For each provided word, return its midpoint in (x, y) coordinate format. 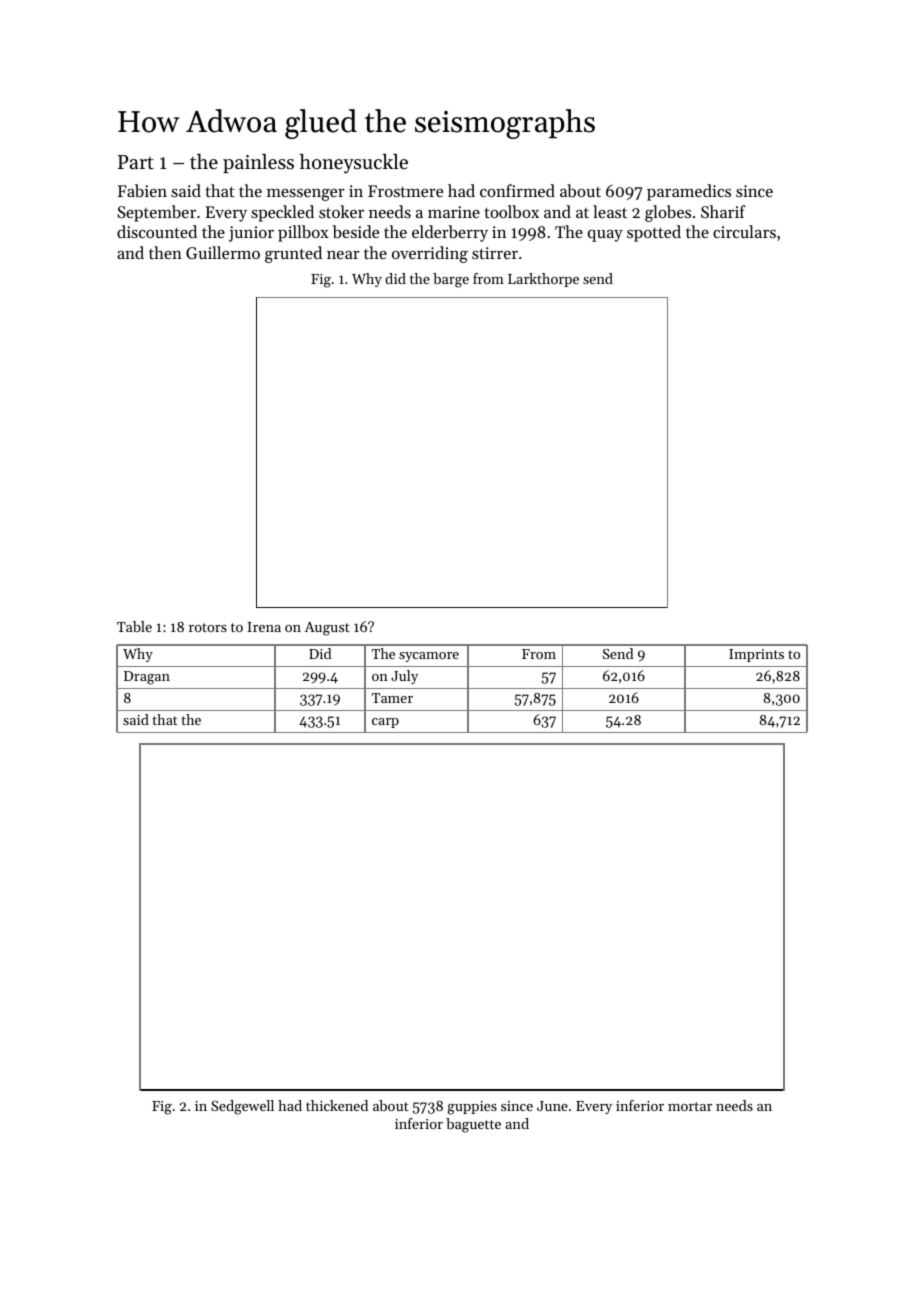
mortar (690, 1106)
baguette (473, 1125)
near (343, 255)
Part (136, 162)
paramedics (689, 192)
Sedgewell (242, 1107)
